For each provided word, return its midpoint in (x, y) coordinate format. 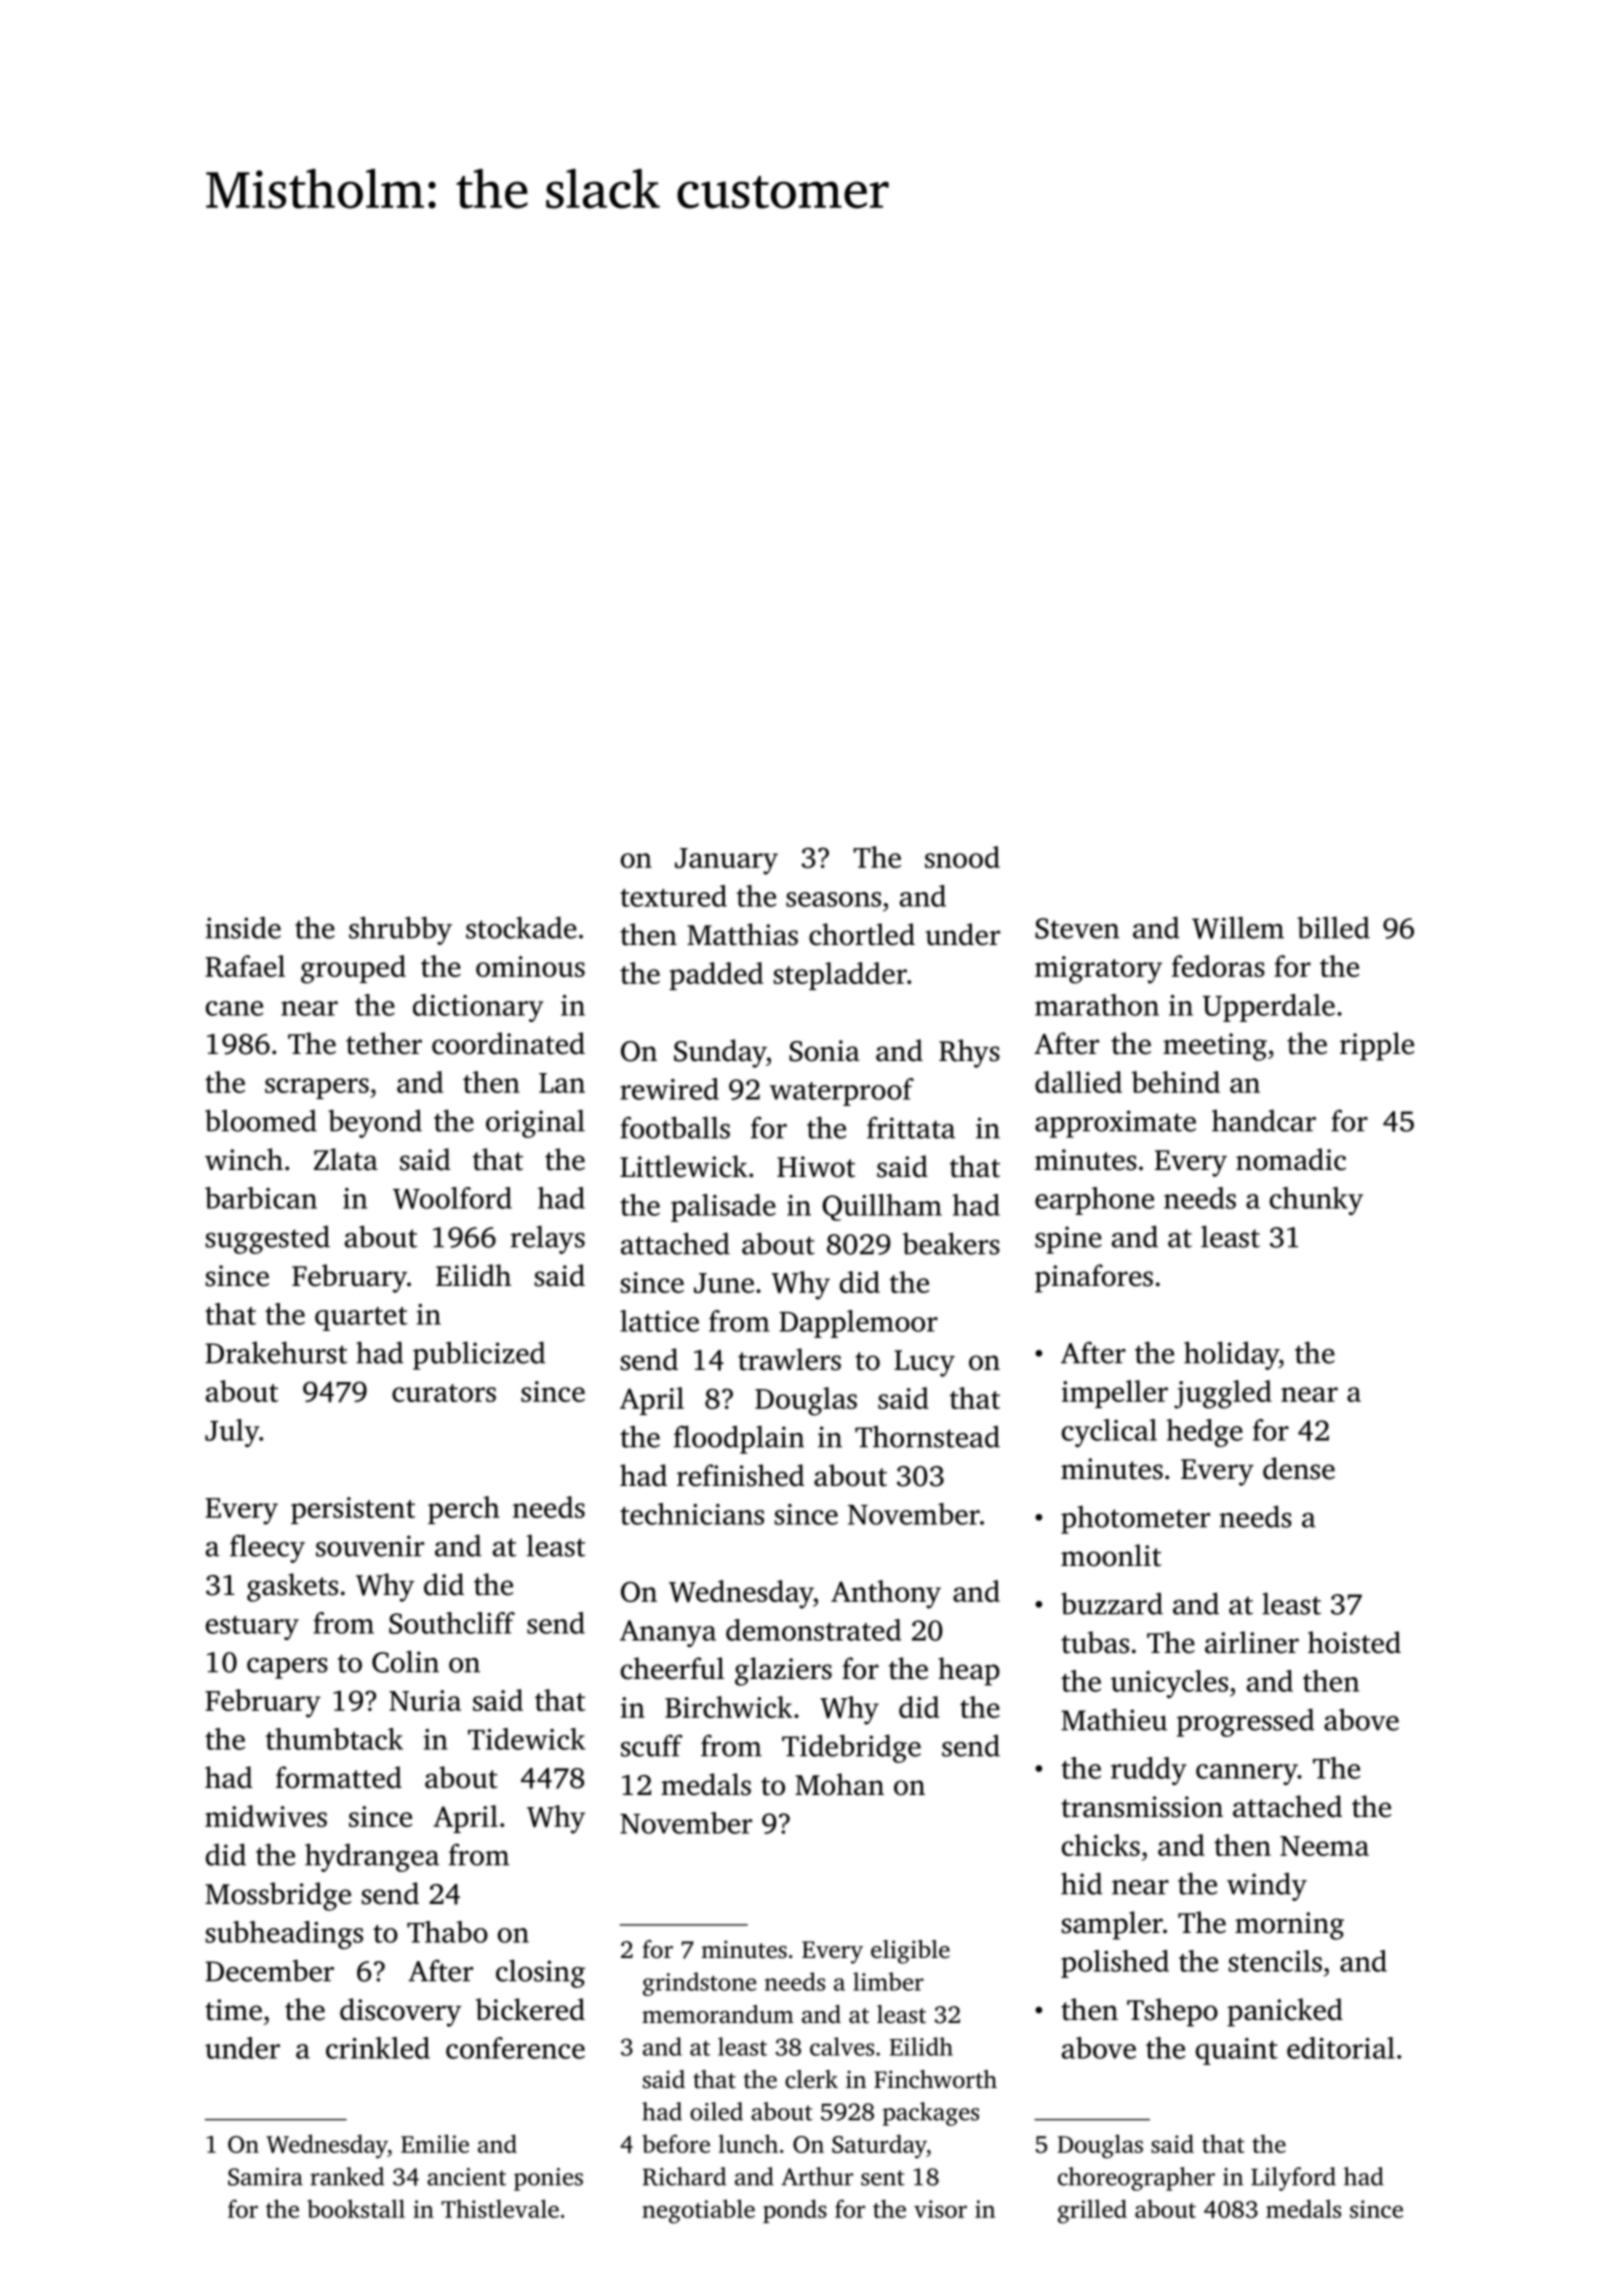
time (233, 2010)
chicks (1101, 1845)
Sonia (824, 1051)
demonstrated (813, 1630)
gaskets (292, 1587)
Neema (1324, 1846)
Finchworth (935, 2079)
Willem (1238, 927)
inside (243, 927)
